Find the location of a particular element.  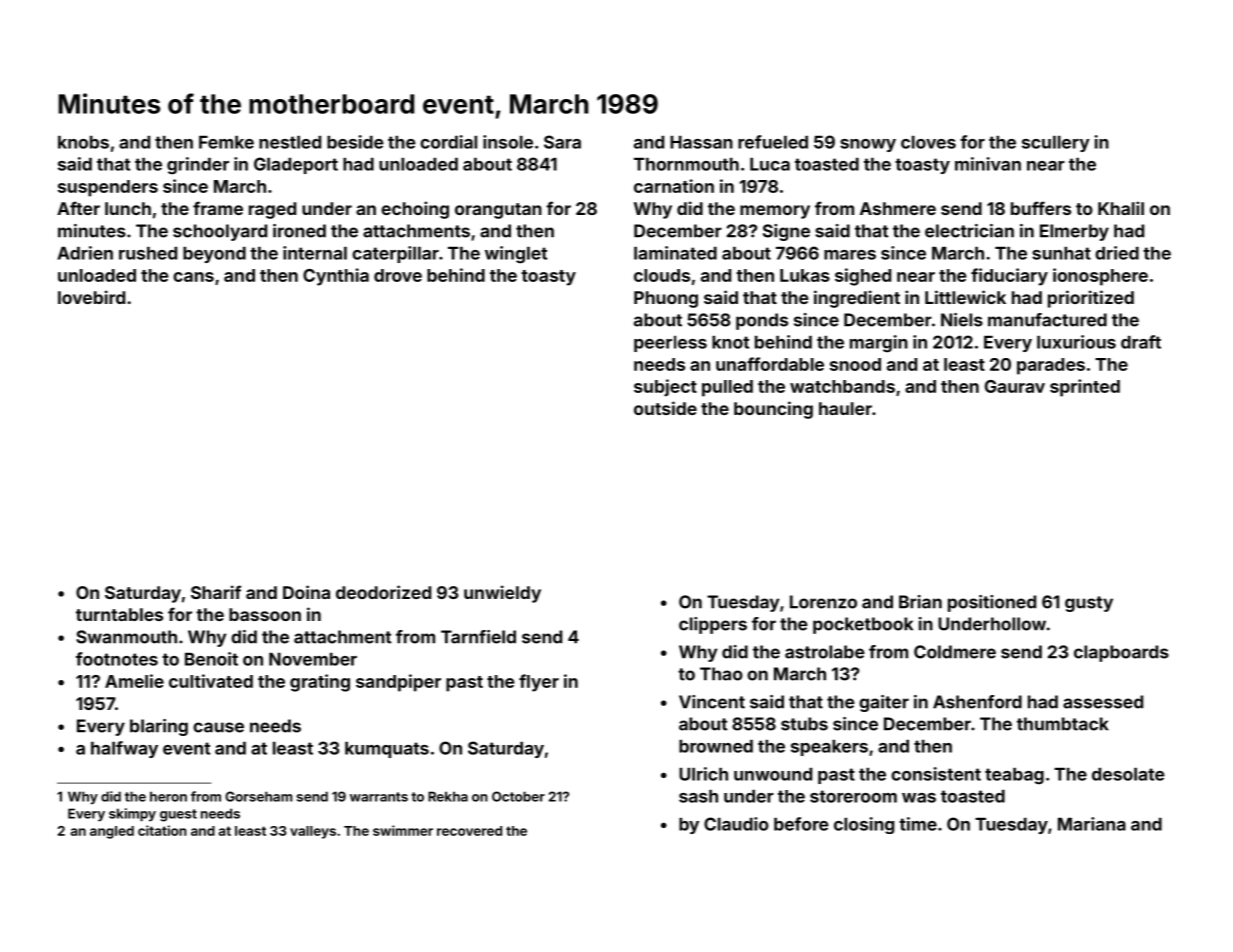

Cynthia is located at coordinates (336, 277).
